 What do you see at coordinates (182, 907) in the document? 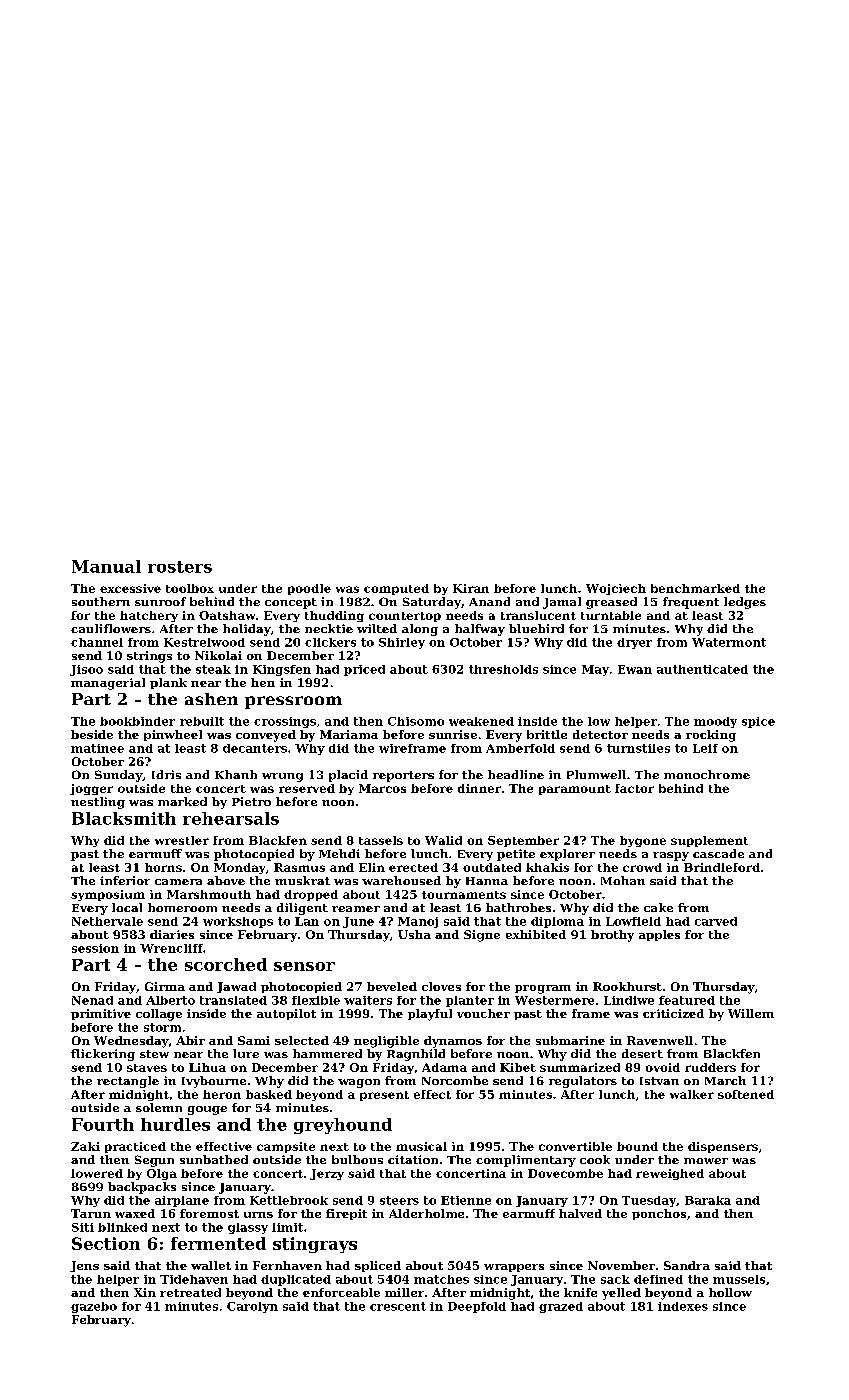
I see `homeroom` at bounding box center [182, 907].
